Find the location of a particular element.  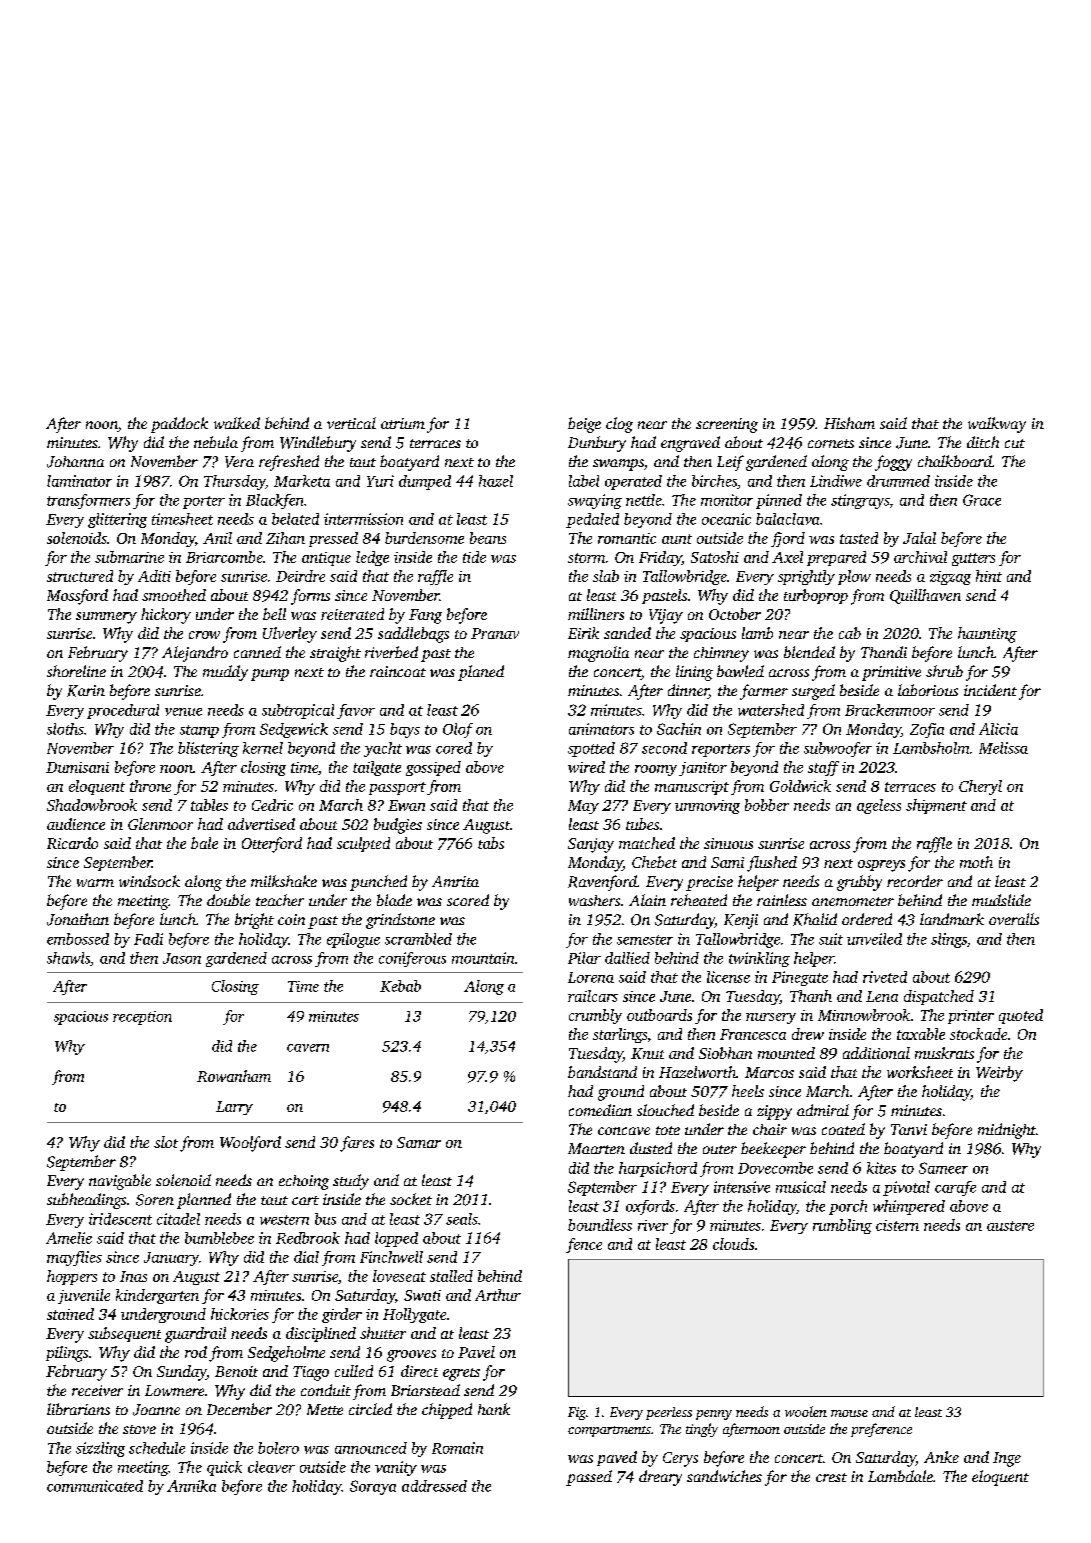

kindergarten is located at coordinates (157, 1296).
